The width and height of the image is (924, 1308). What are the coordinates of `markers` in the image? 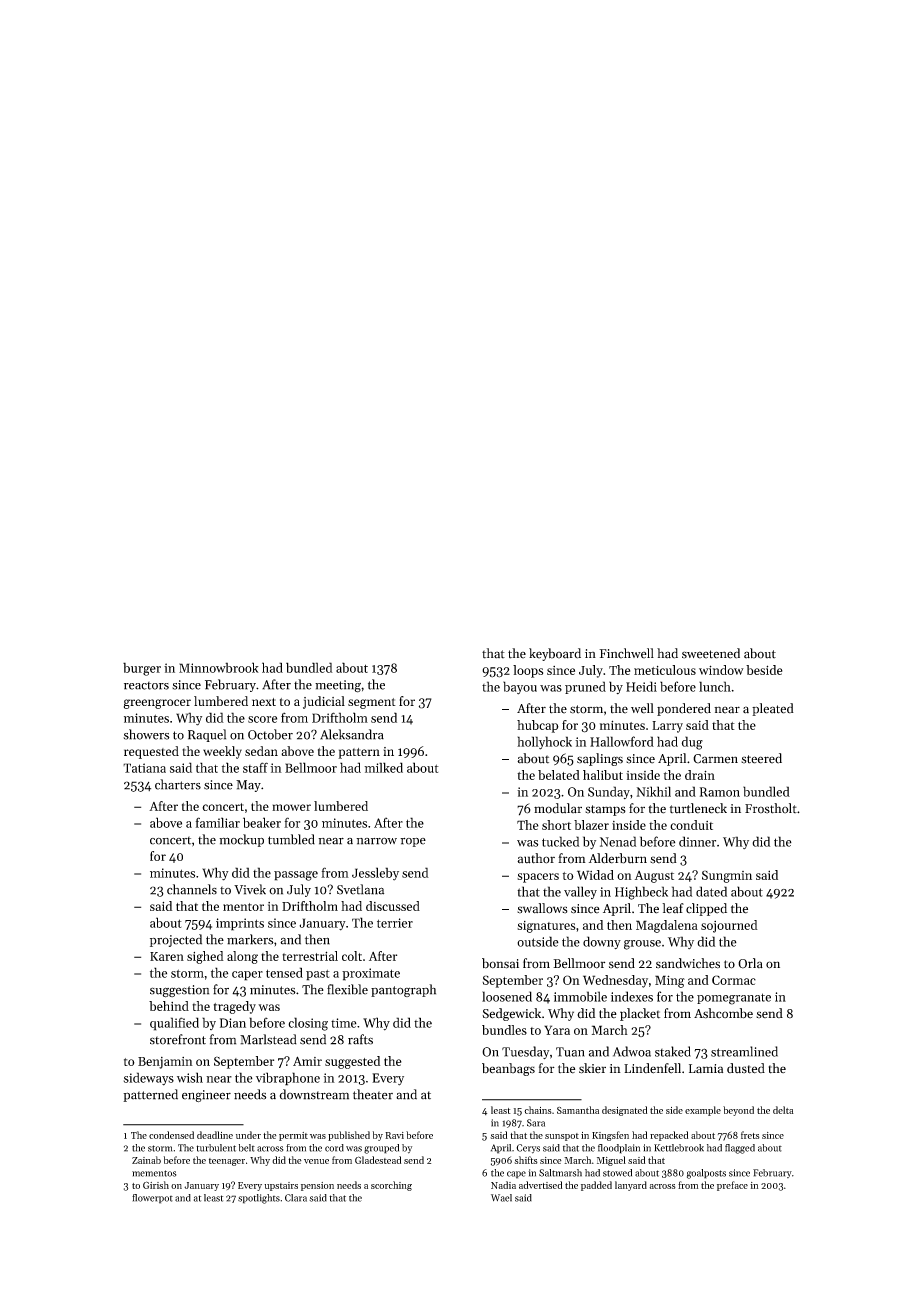 It's located at (250, 939).
